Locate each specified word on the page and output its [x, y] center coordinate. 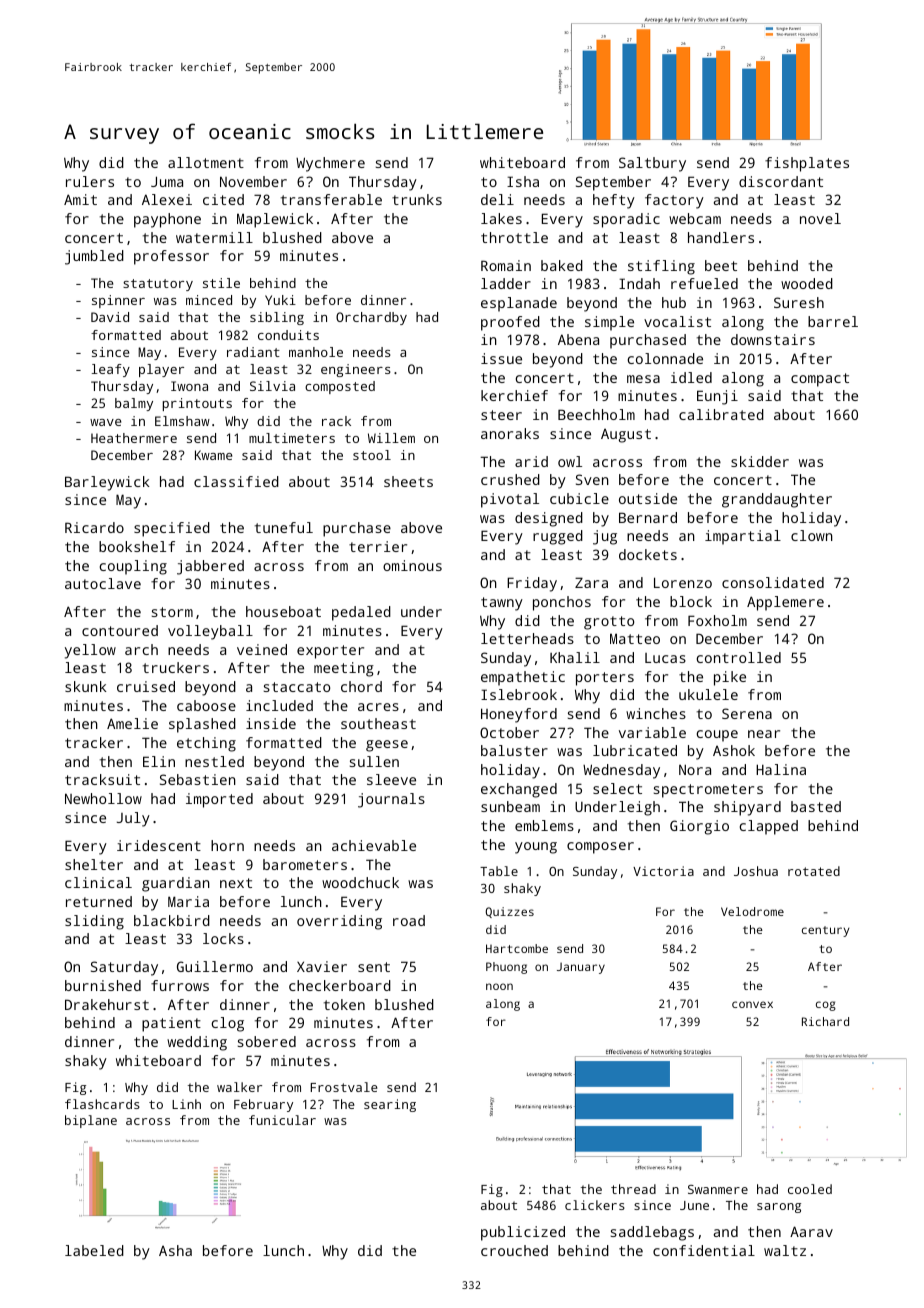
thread [633, 1189]
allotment [206, 162]
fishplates [807, 164]
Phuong [506, 968]
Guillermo [215, 966]
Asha [175, 1250]
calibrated [721, 414]
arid [531, 461]
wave [105, 422]
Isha [523, 181]
